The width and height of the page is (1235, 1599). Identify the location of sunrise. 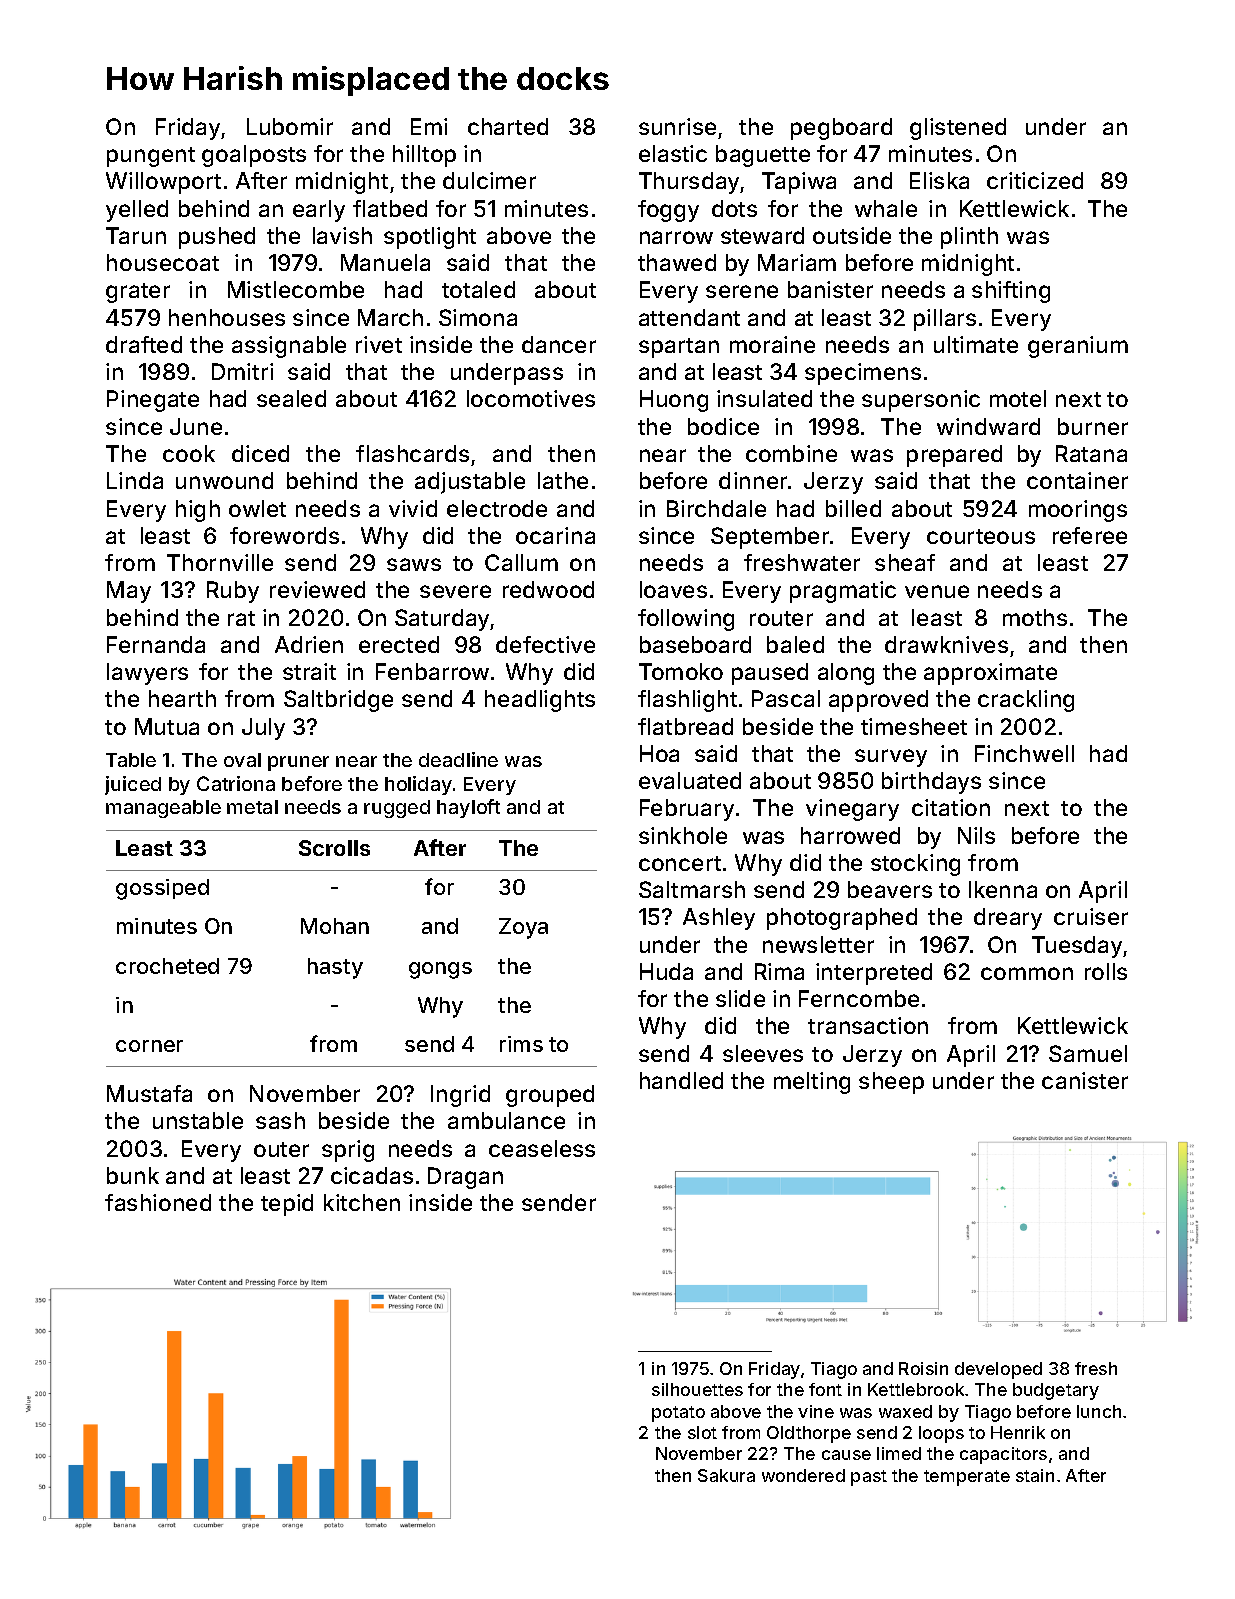
(677, 126).
